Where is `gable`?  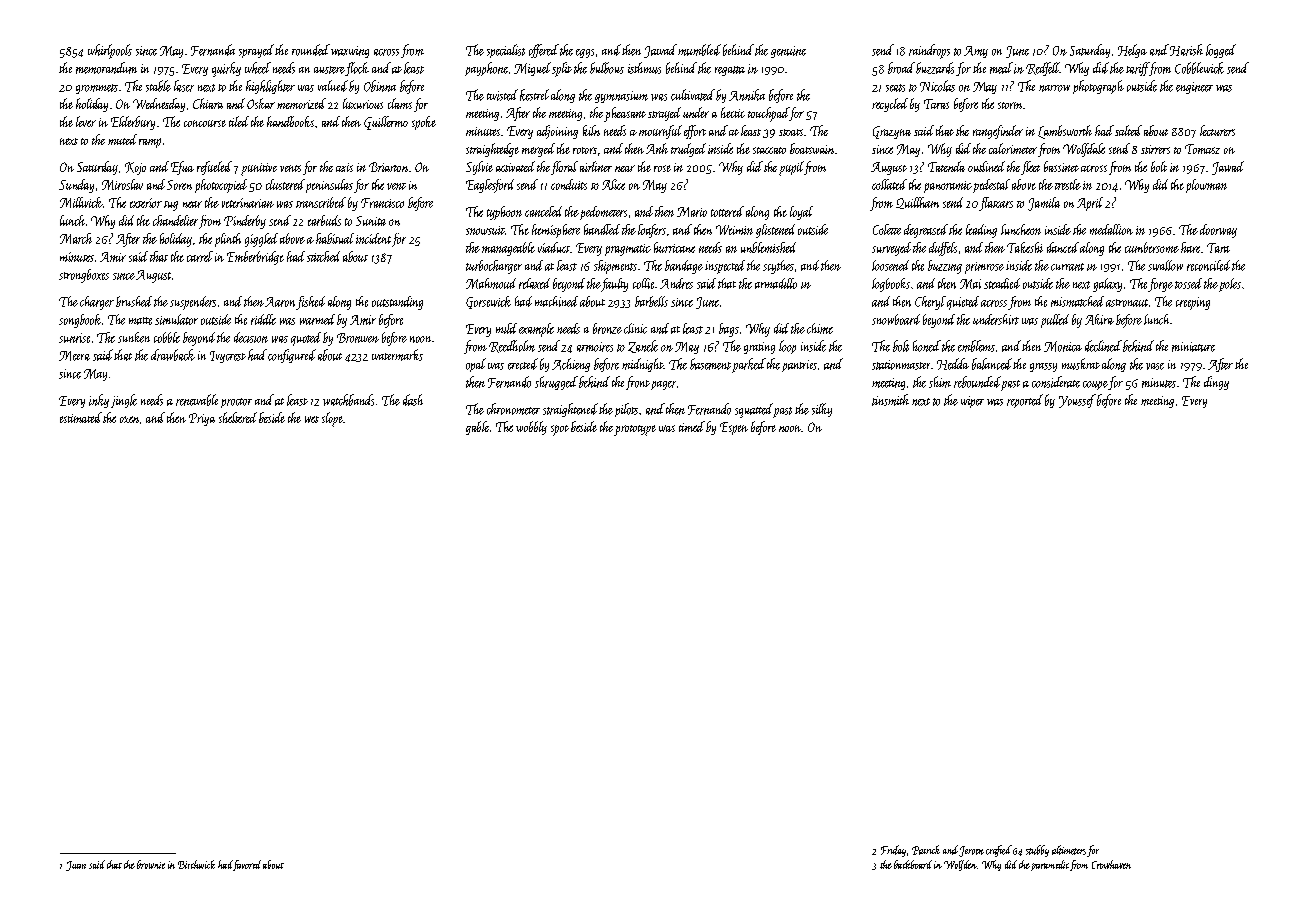
gable is located at coordinates (477, 428).
